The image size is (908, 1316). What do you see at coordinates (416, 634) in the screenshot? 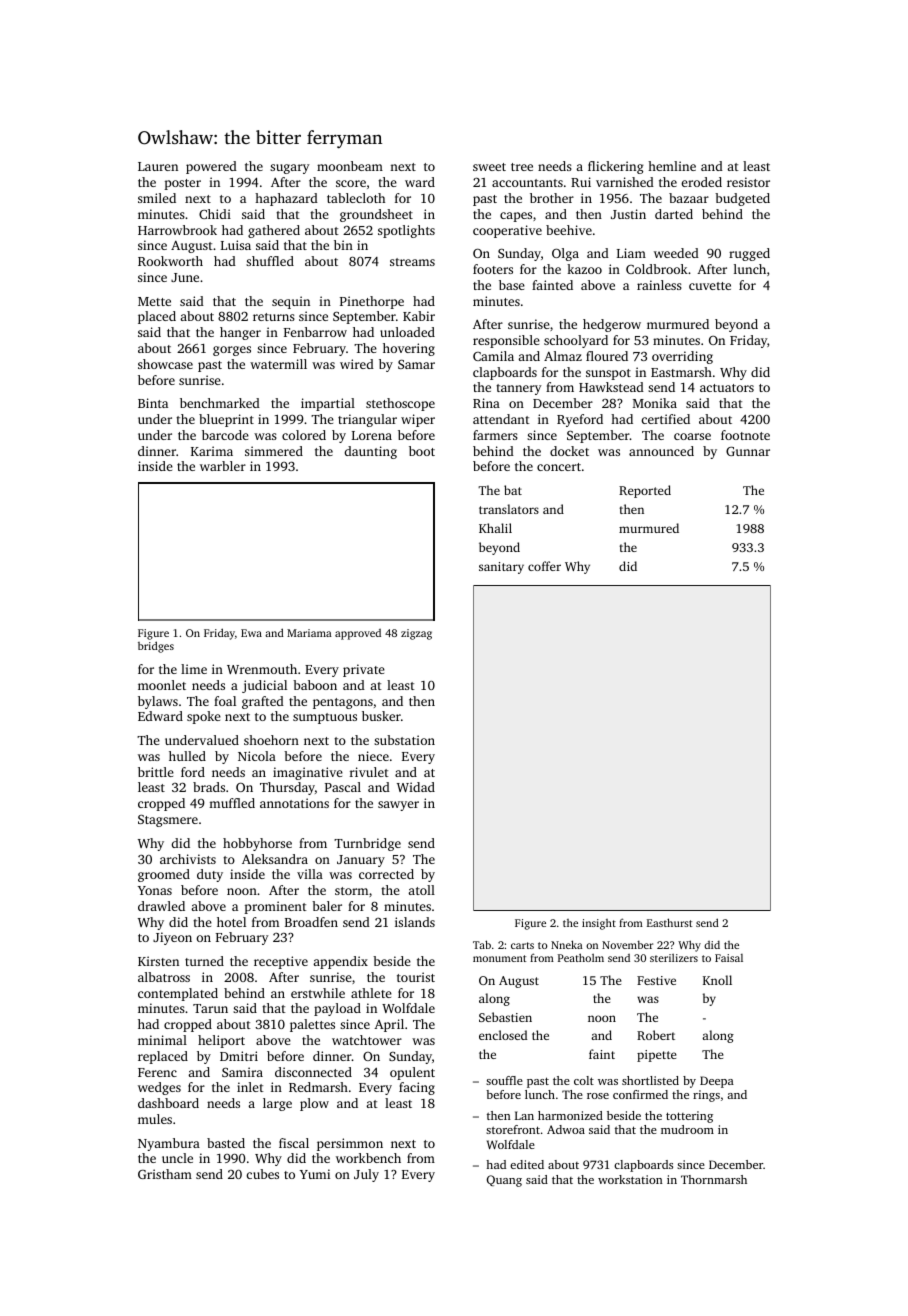
I see `zigzag` at bounding box center [416, 634].
